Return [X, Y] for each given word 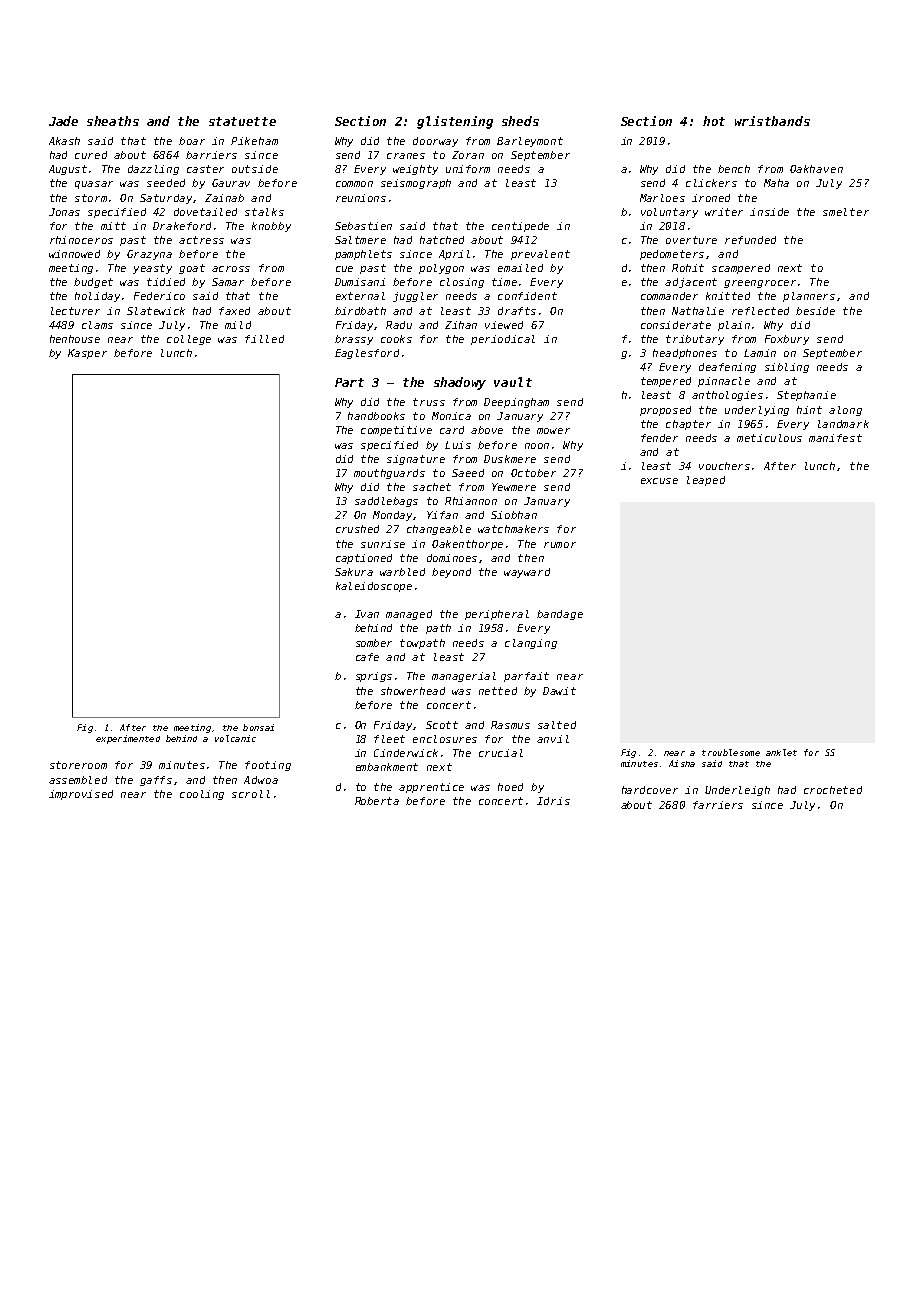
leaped [706, 481]
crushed [357, 529]
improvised [81, 795]
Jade [63, 121]
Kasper [87, 354]
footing [268, 766]
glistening [455, 122]
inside [769, 212]
